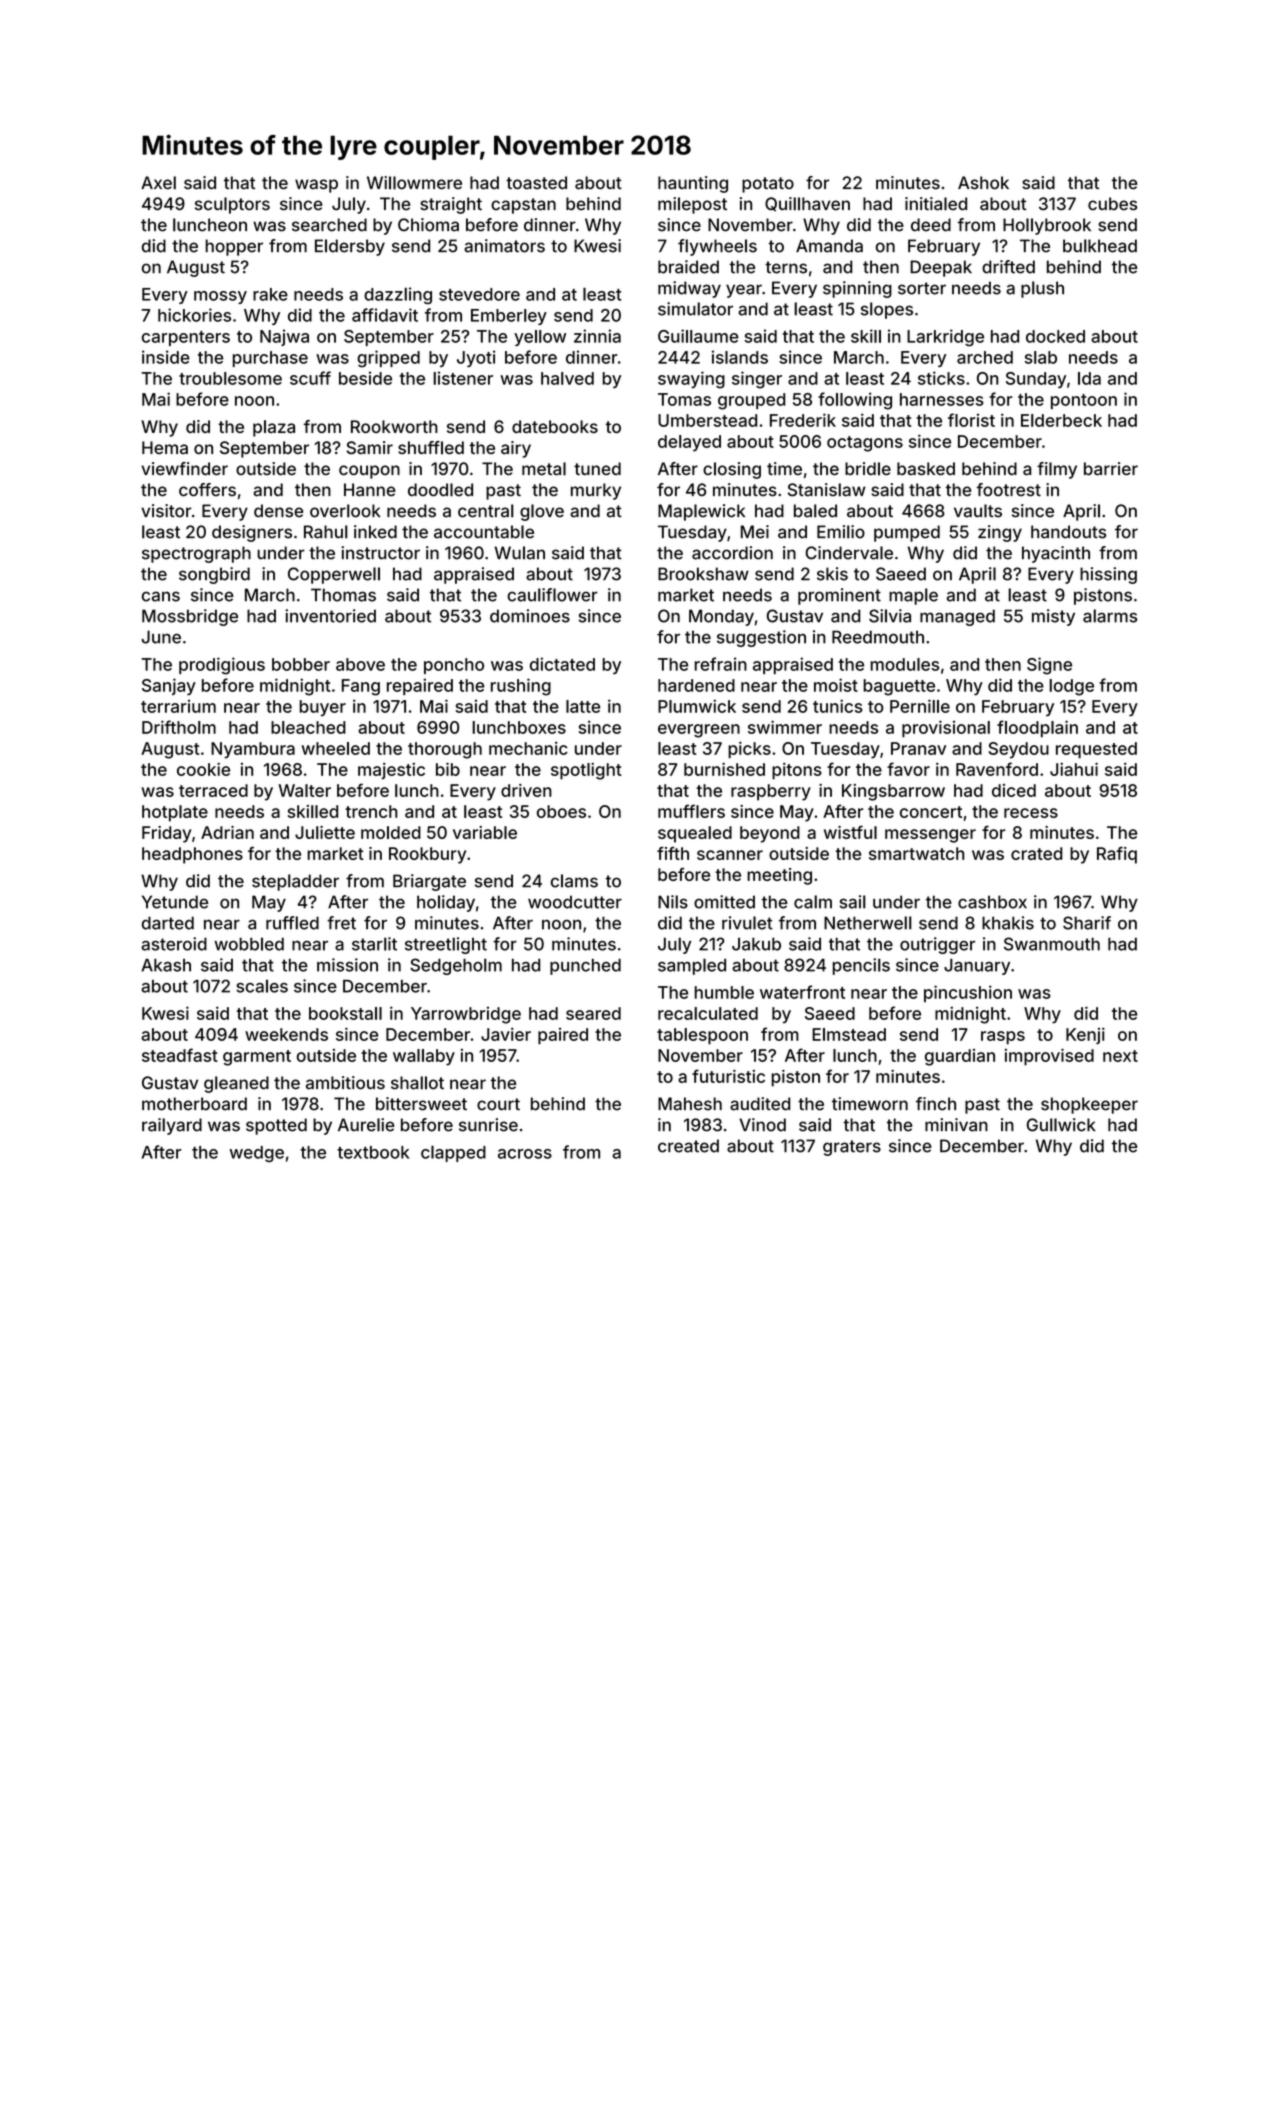  Describe the element at coordinates (165, 447) in the page. I see `Hema` at that location.
